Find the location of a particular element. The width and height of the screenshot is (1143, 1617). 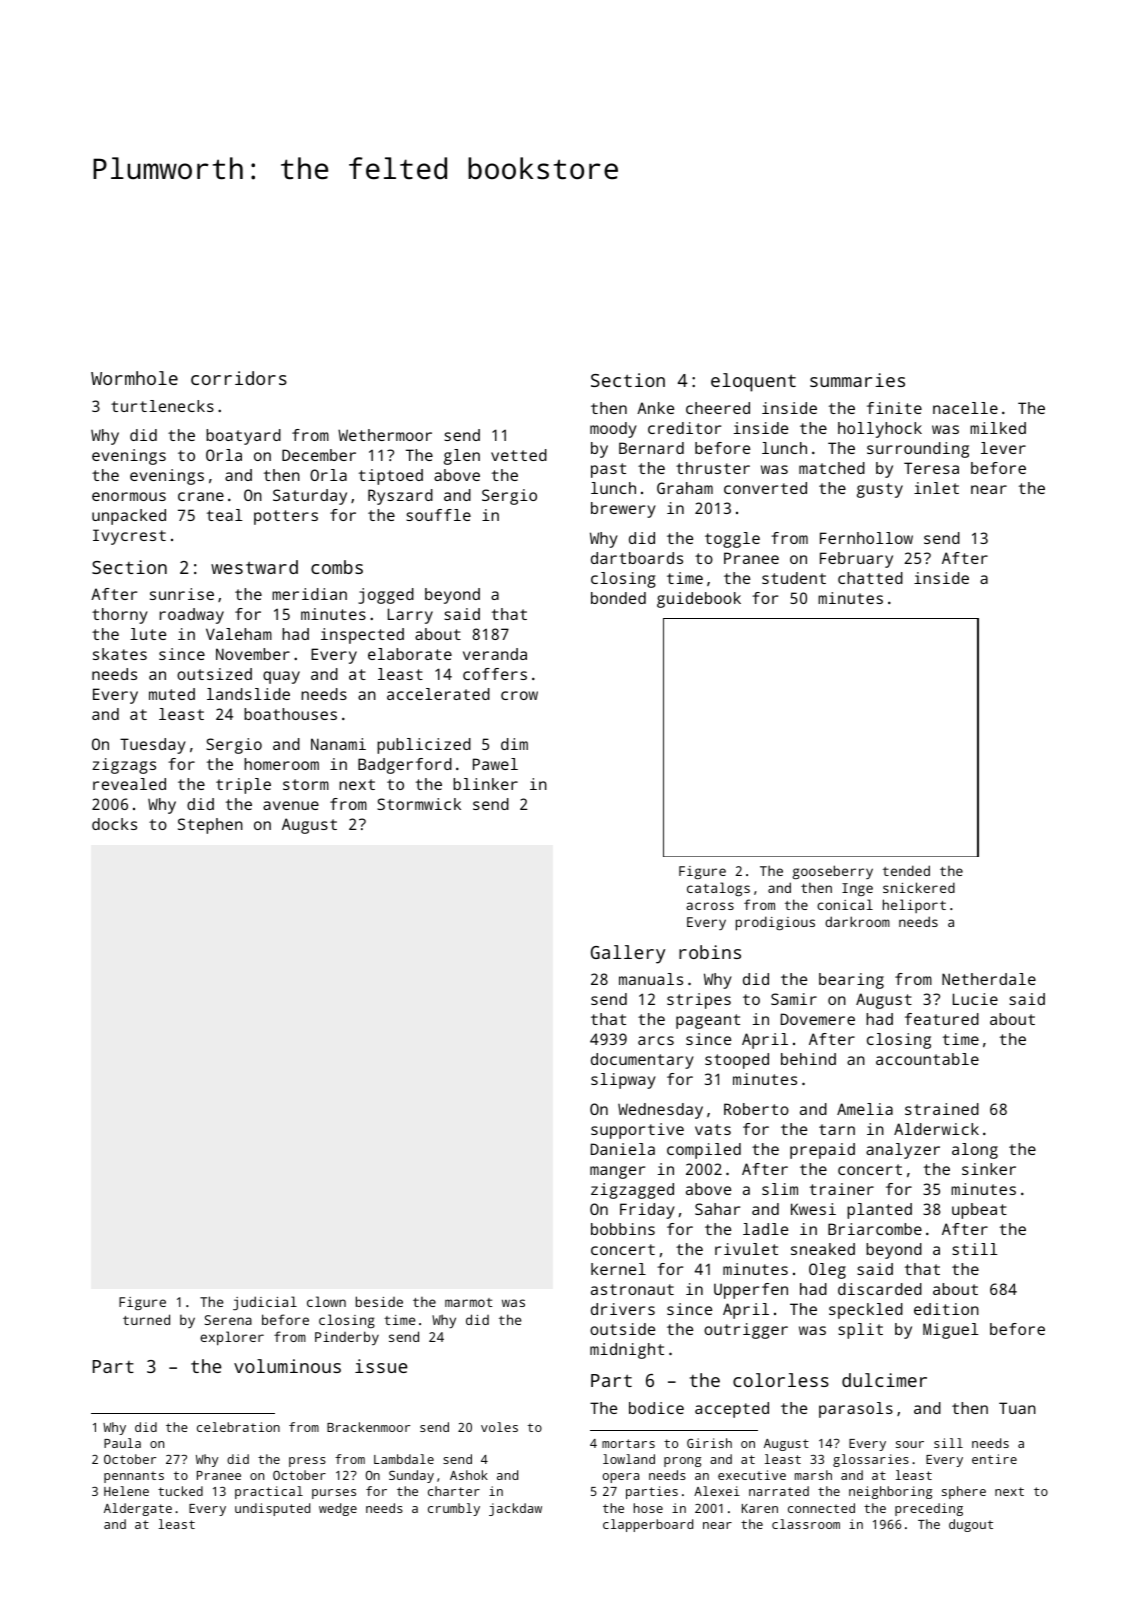

issue is located at coordinates (381, 1366).
